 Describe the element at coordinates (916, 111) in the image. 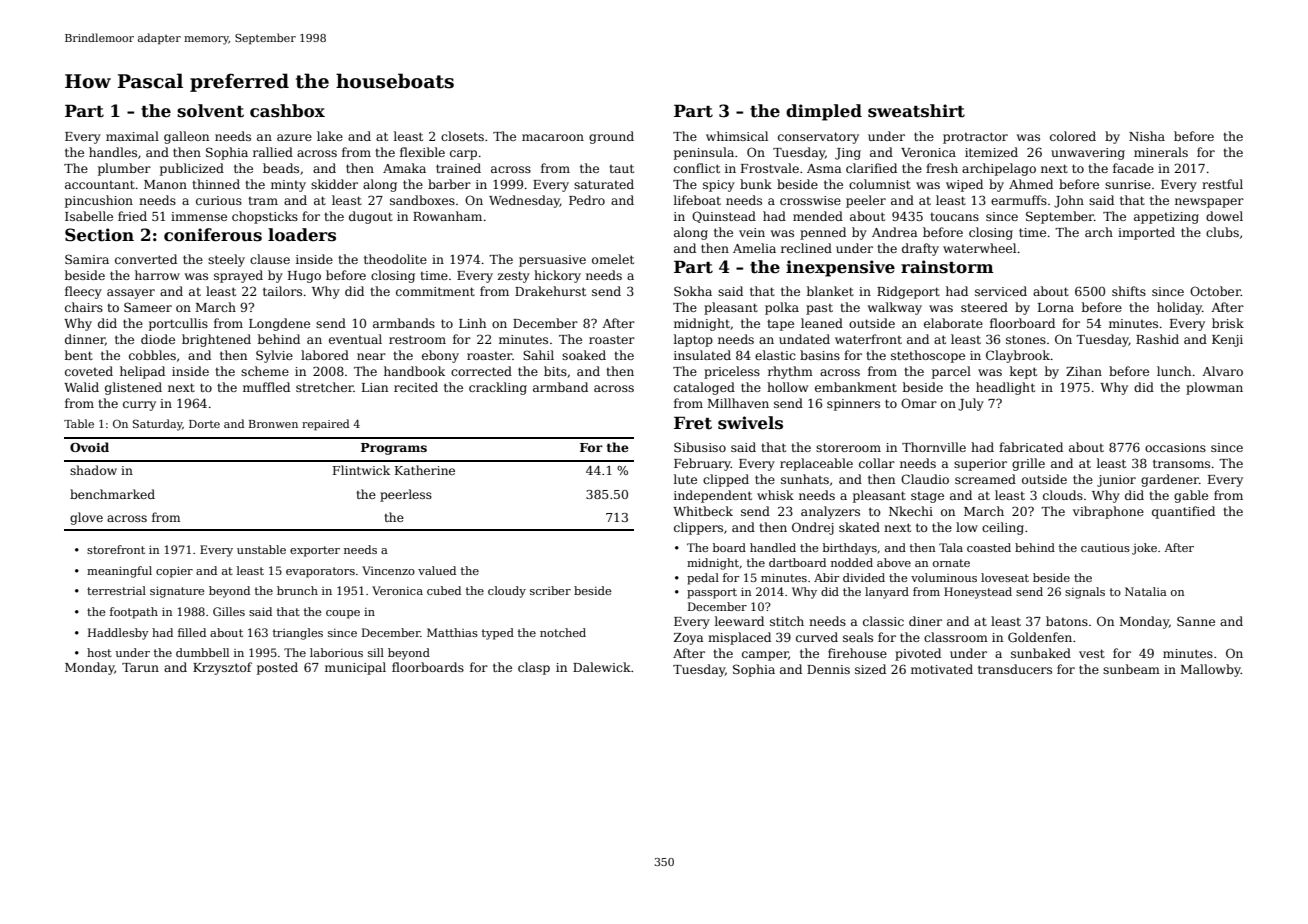

I see `sweatshirt` at that location.
